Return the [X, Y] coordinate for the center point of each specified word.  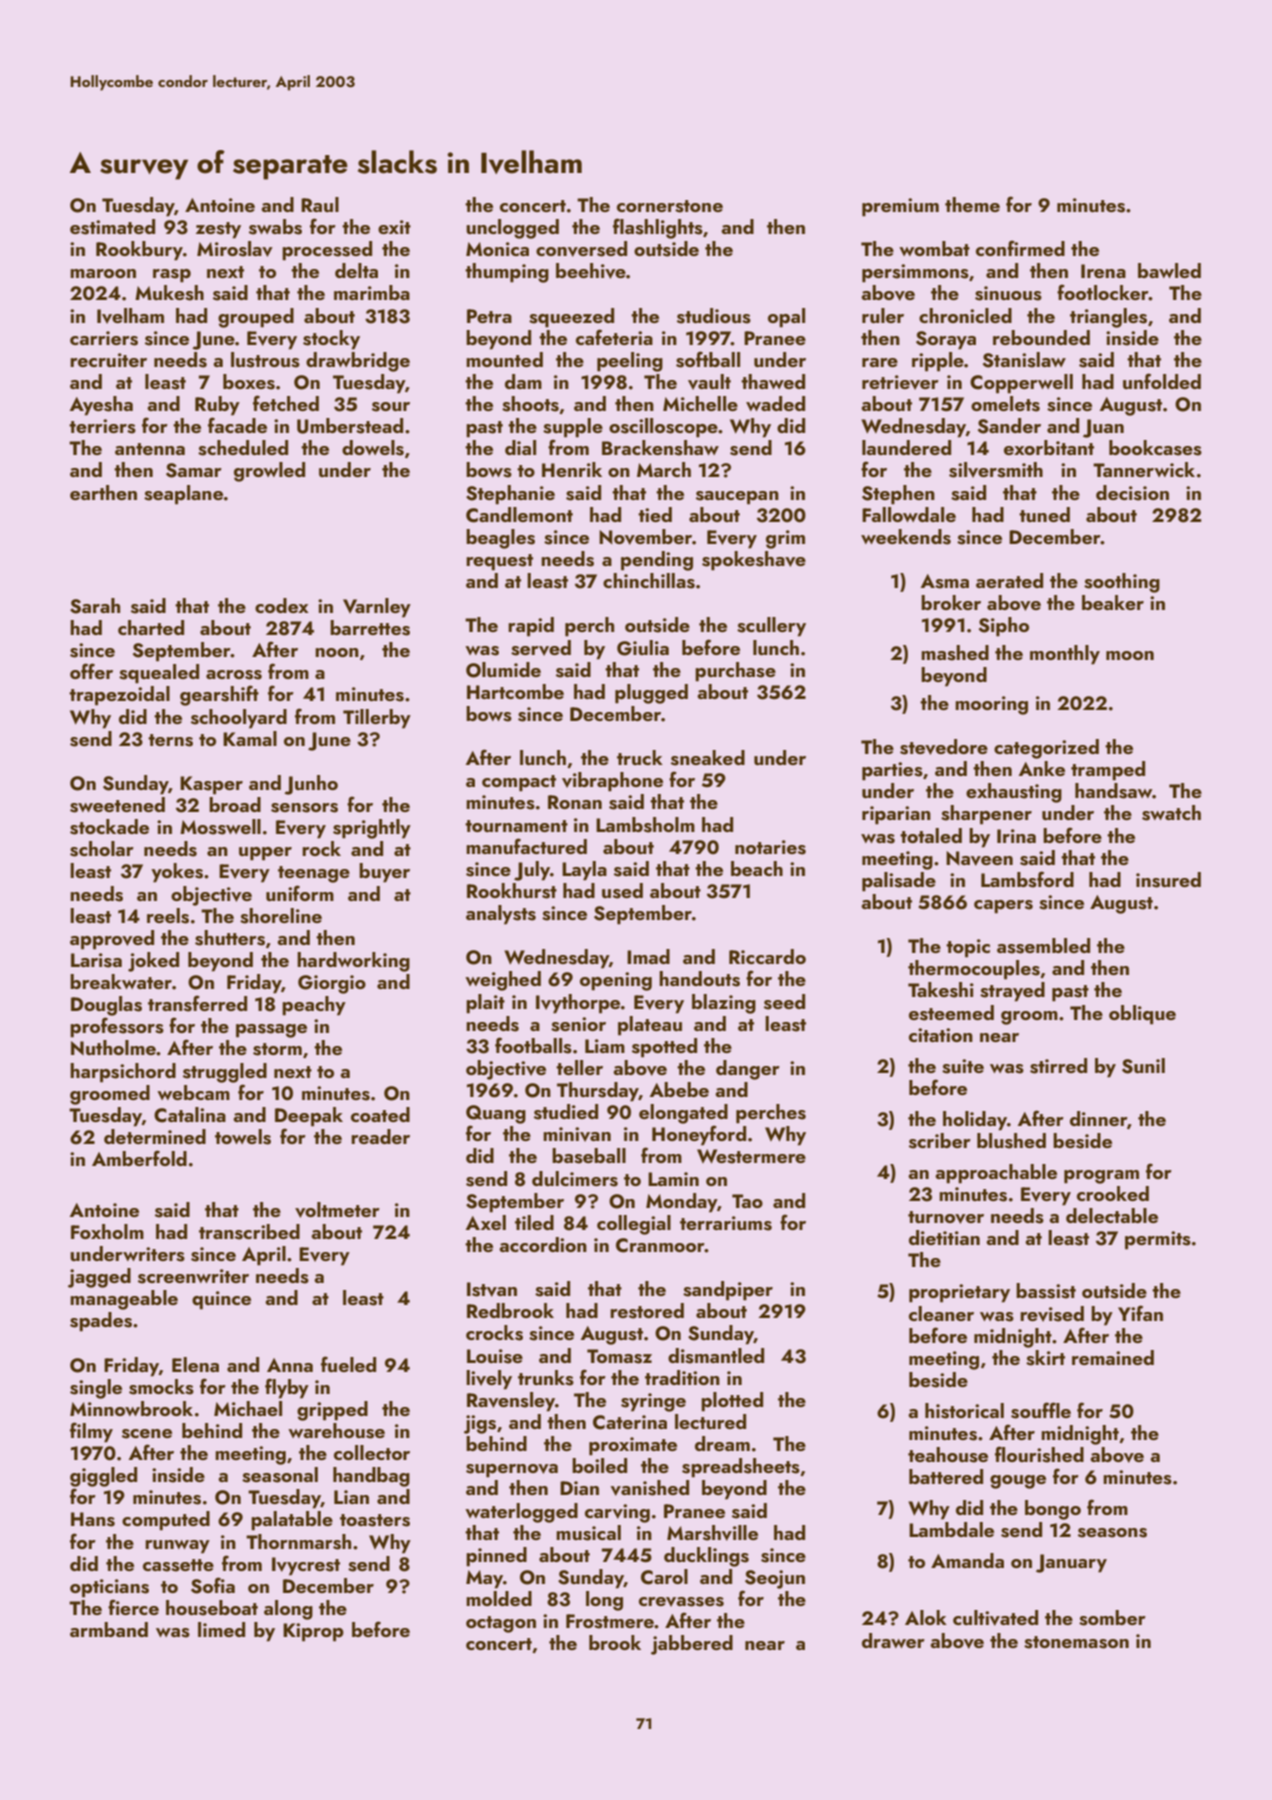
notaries [770, 847]
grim [785, 539]
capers [1003, 907]
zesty [218, 230]
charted [151, 627]
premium [900, 207]
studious [714, 316]
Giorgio [332, 984]
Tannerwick [1144, 469]
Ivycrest [306, 1566]
